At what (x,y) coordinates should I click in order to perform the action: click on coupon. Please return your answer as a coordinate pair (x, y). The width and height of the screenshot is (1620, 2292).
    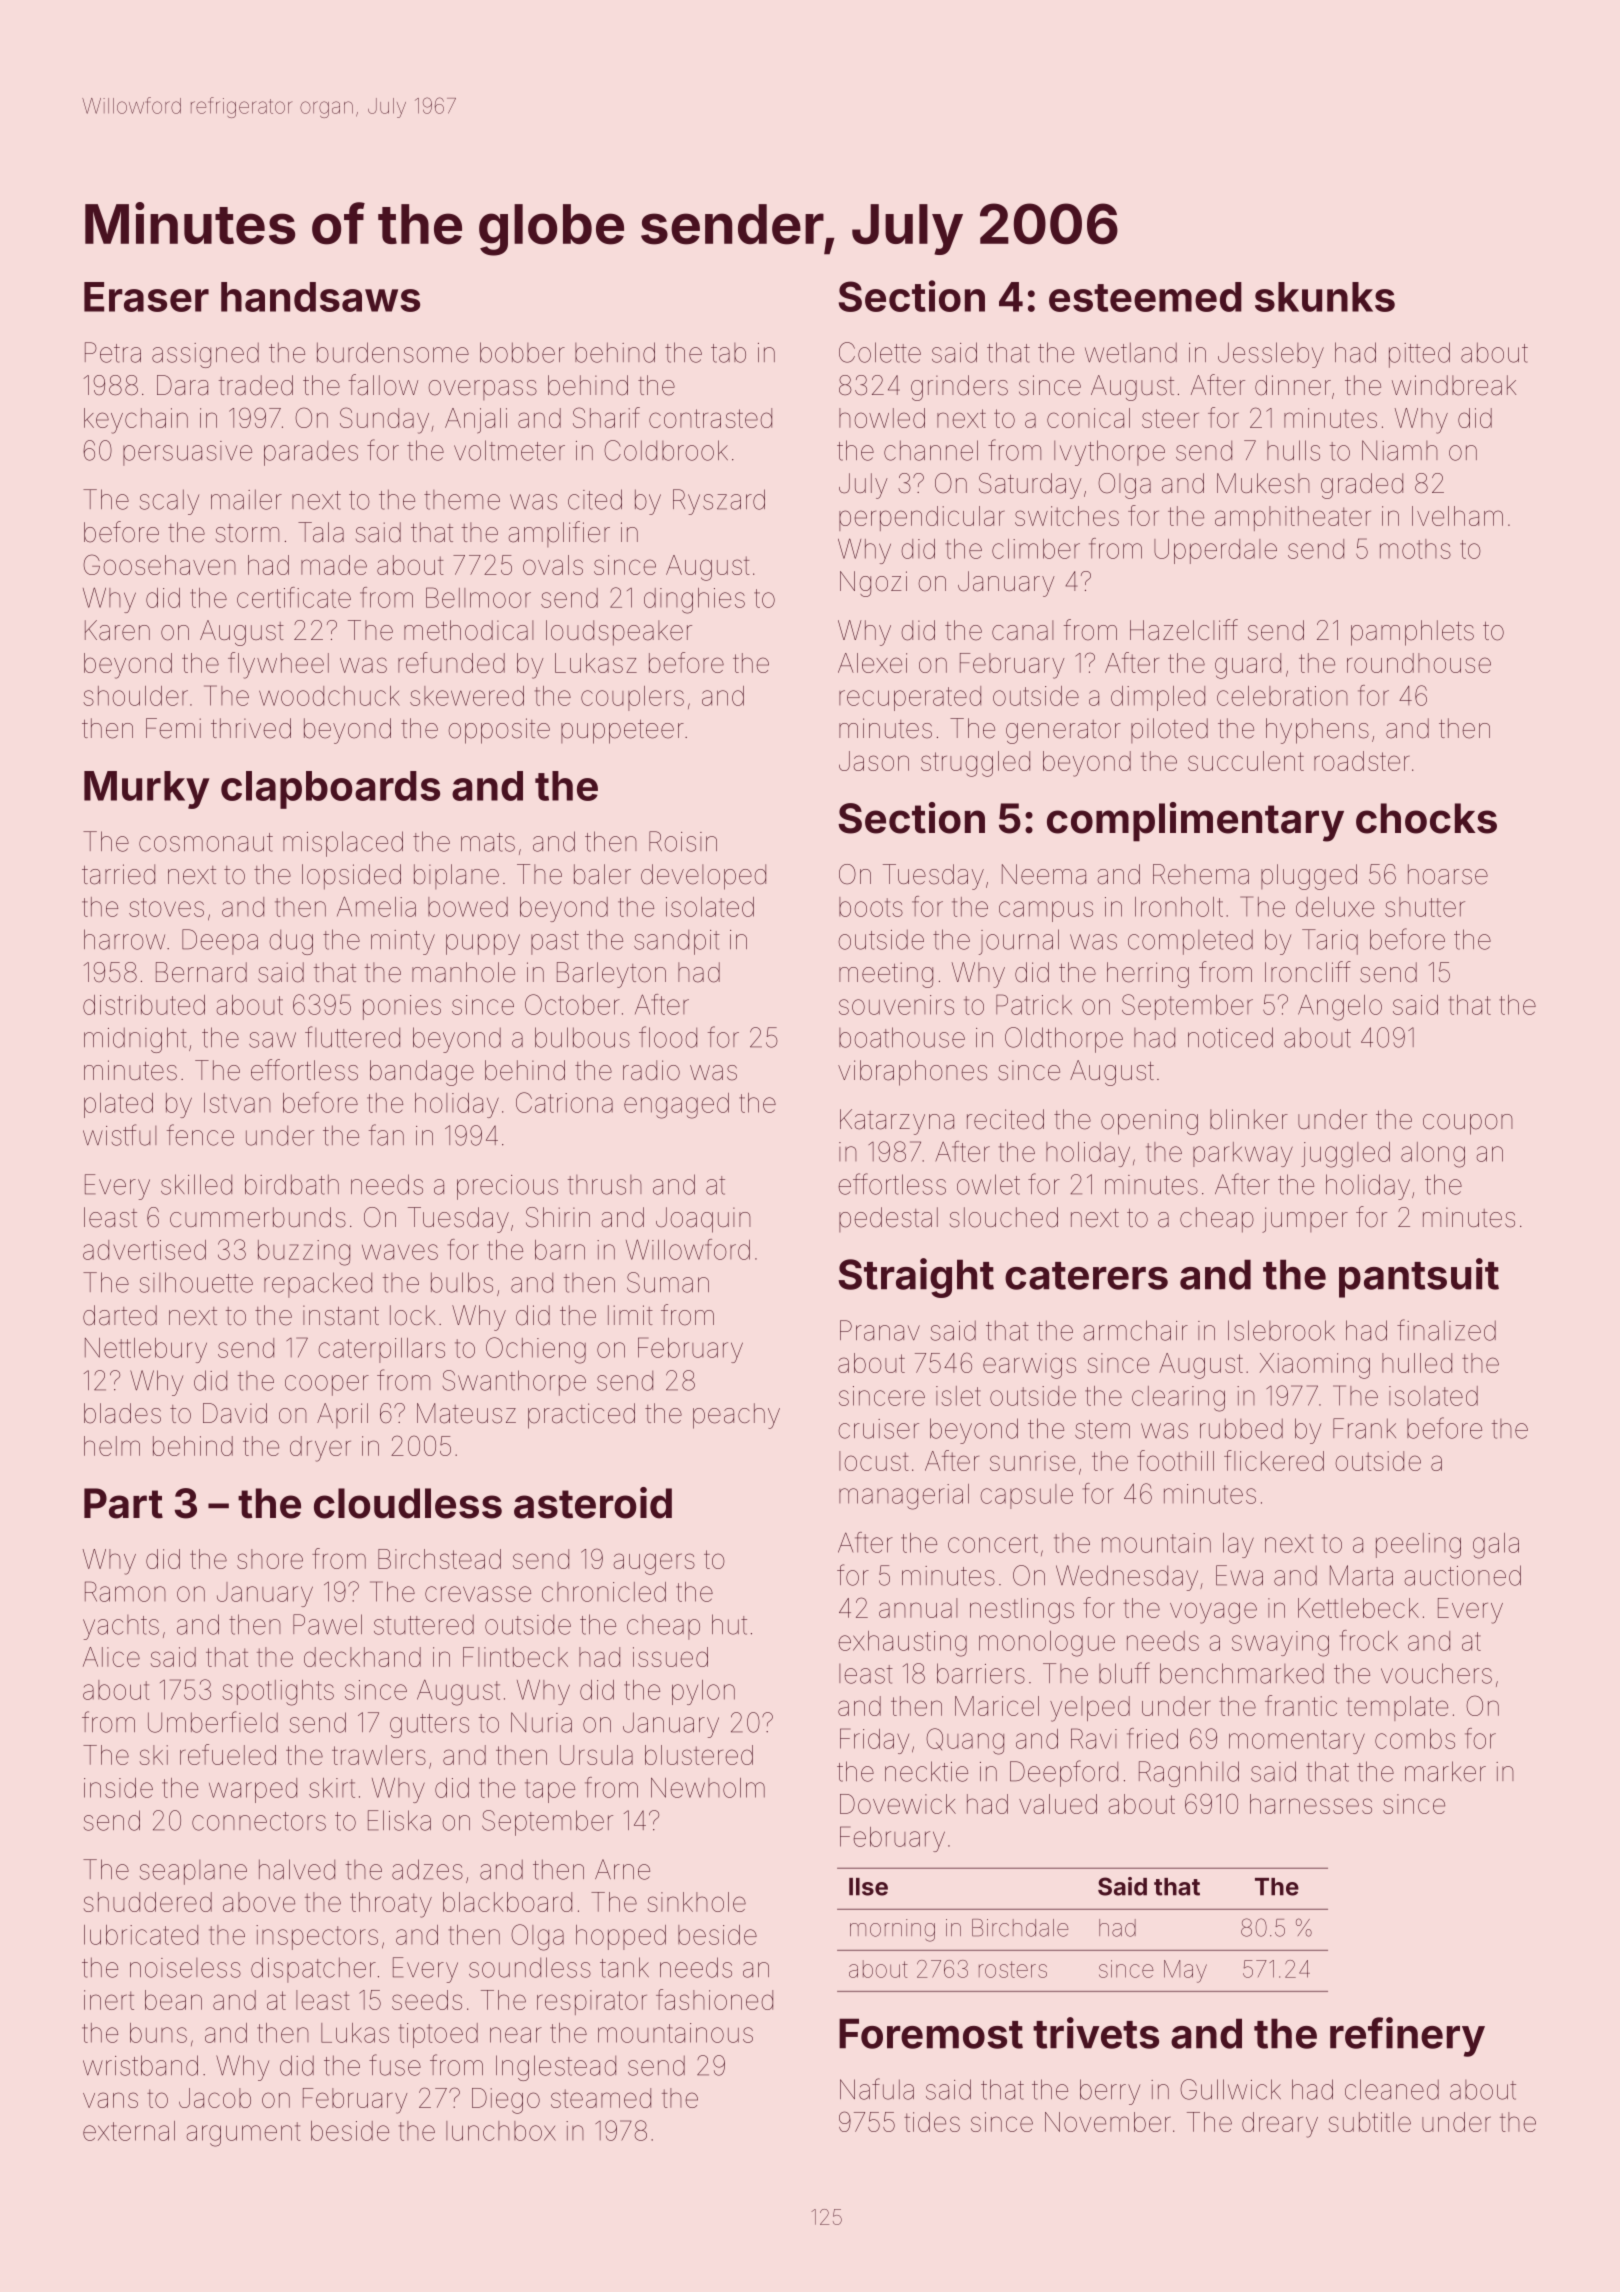
    Looking at the image, I should click on (1468, 1124).
